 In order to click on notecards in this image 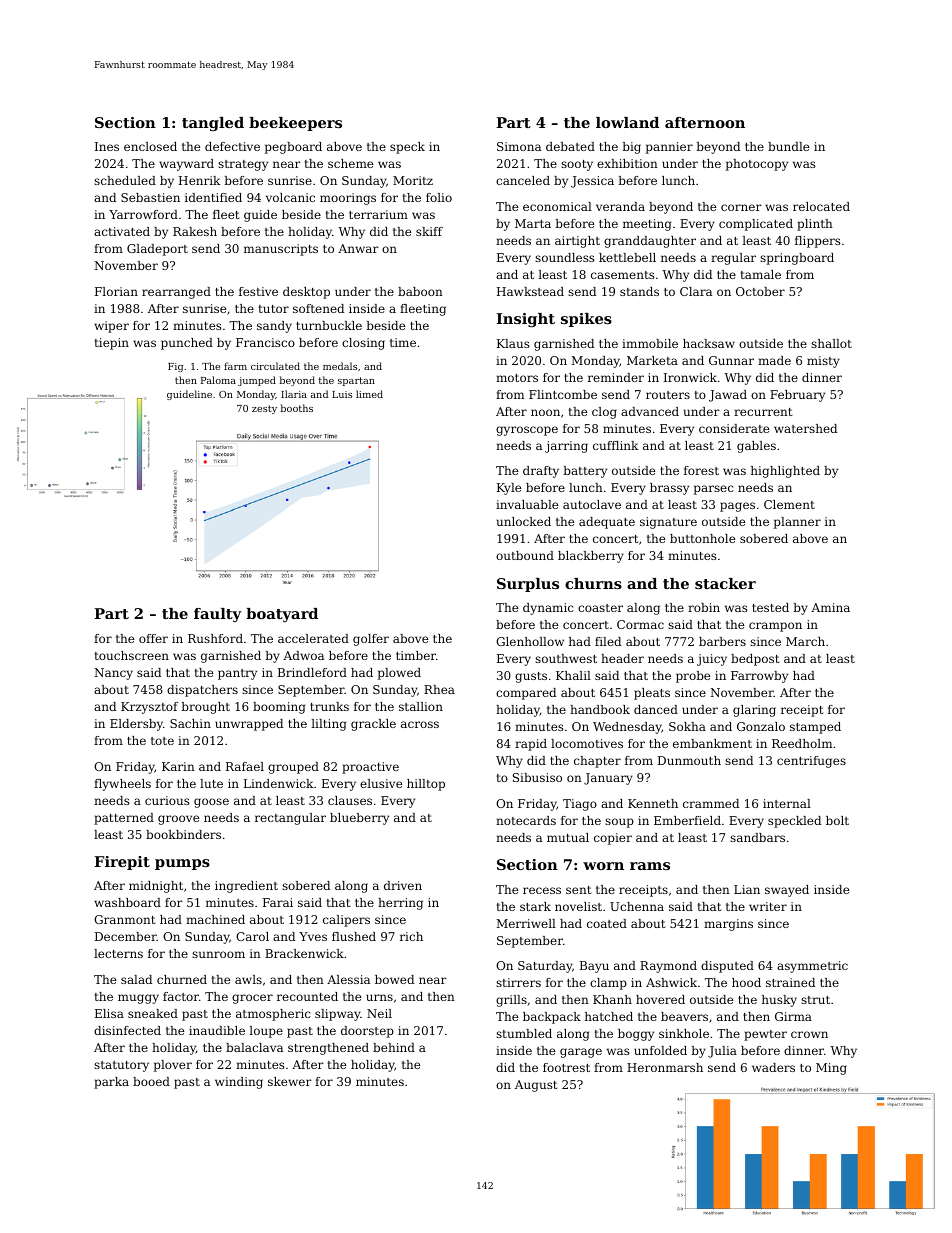, I will do `click(526, 820)`.
